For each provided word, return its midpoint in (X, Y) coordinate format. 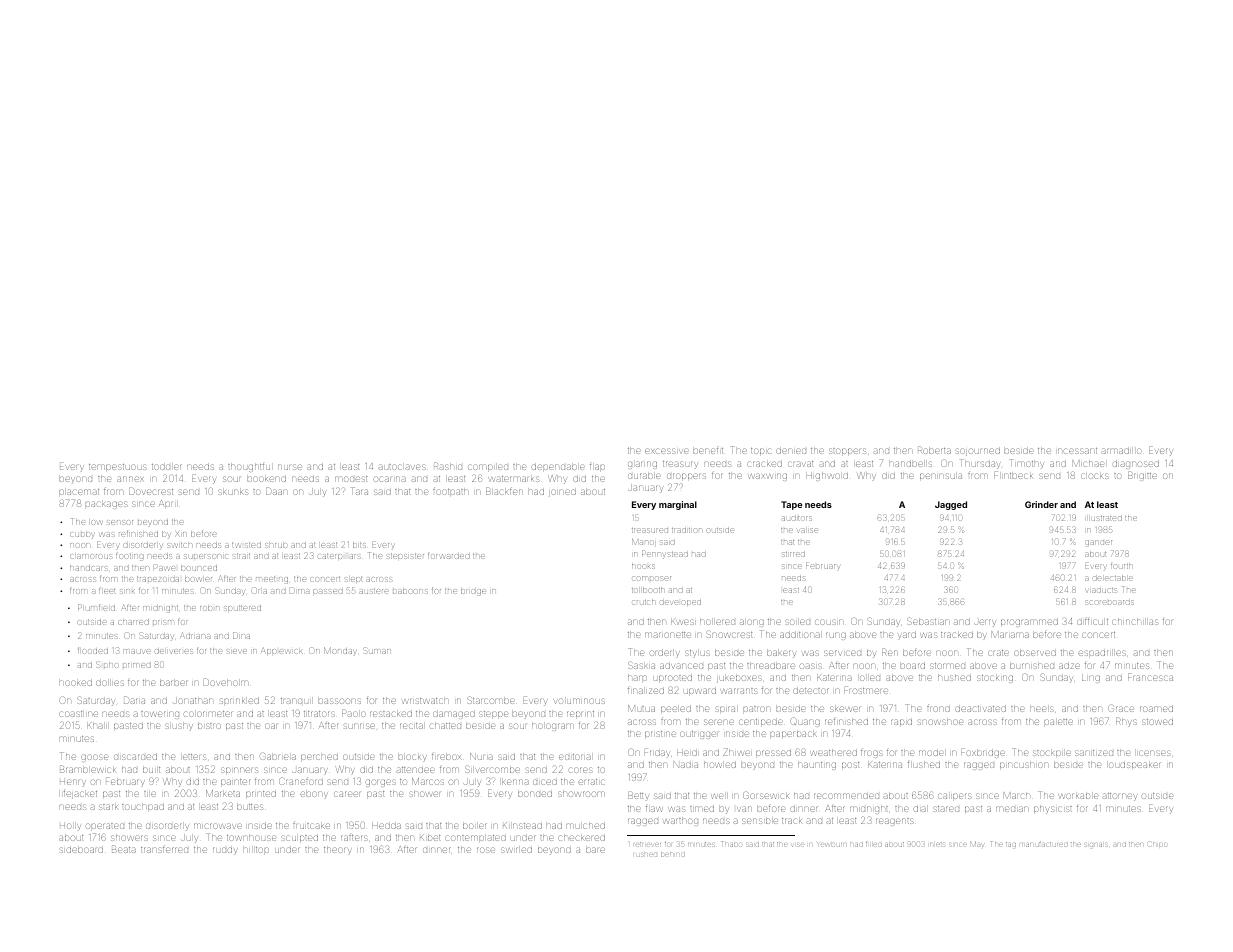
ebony (313, 795)
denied (791, 451)
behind (673, 855)
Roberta (934, 450)
